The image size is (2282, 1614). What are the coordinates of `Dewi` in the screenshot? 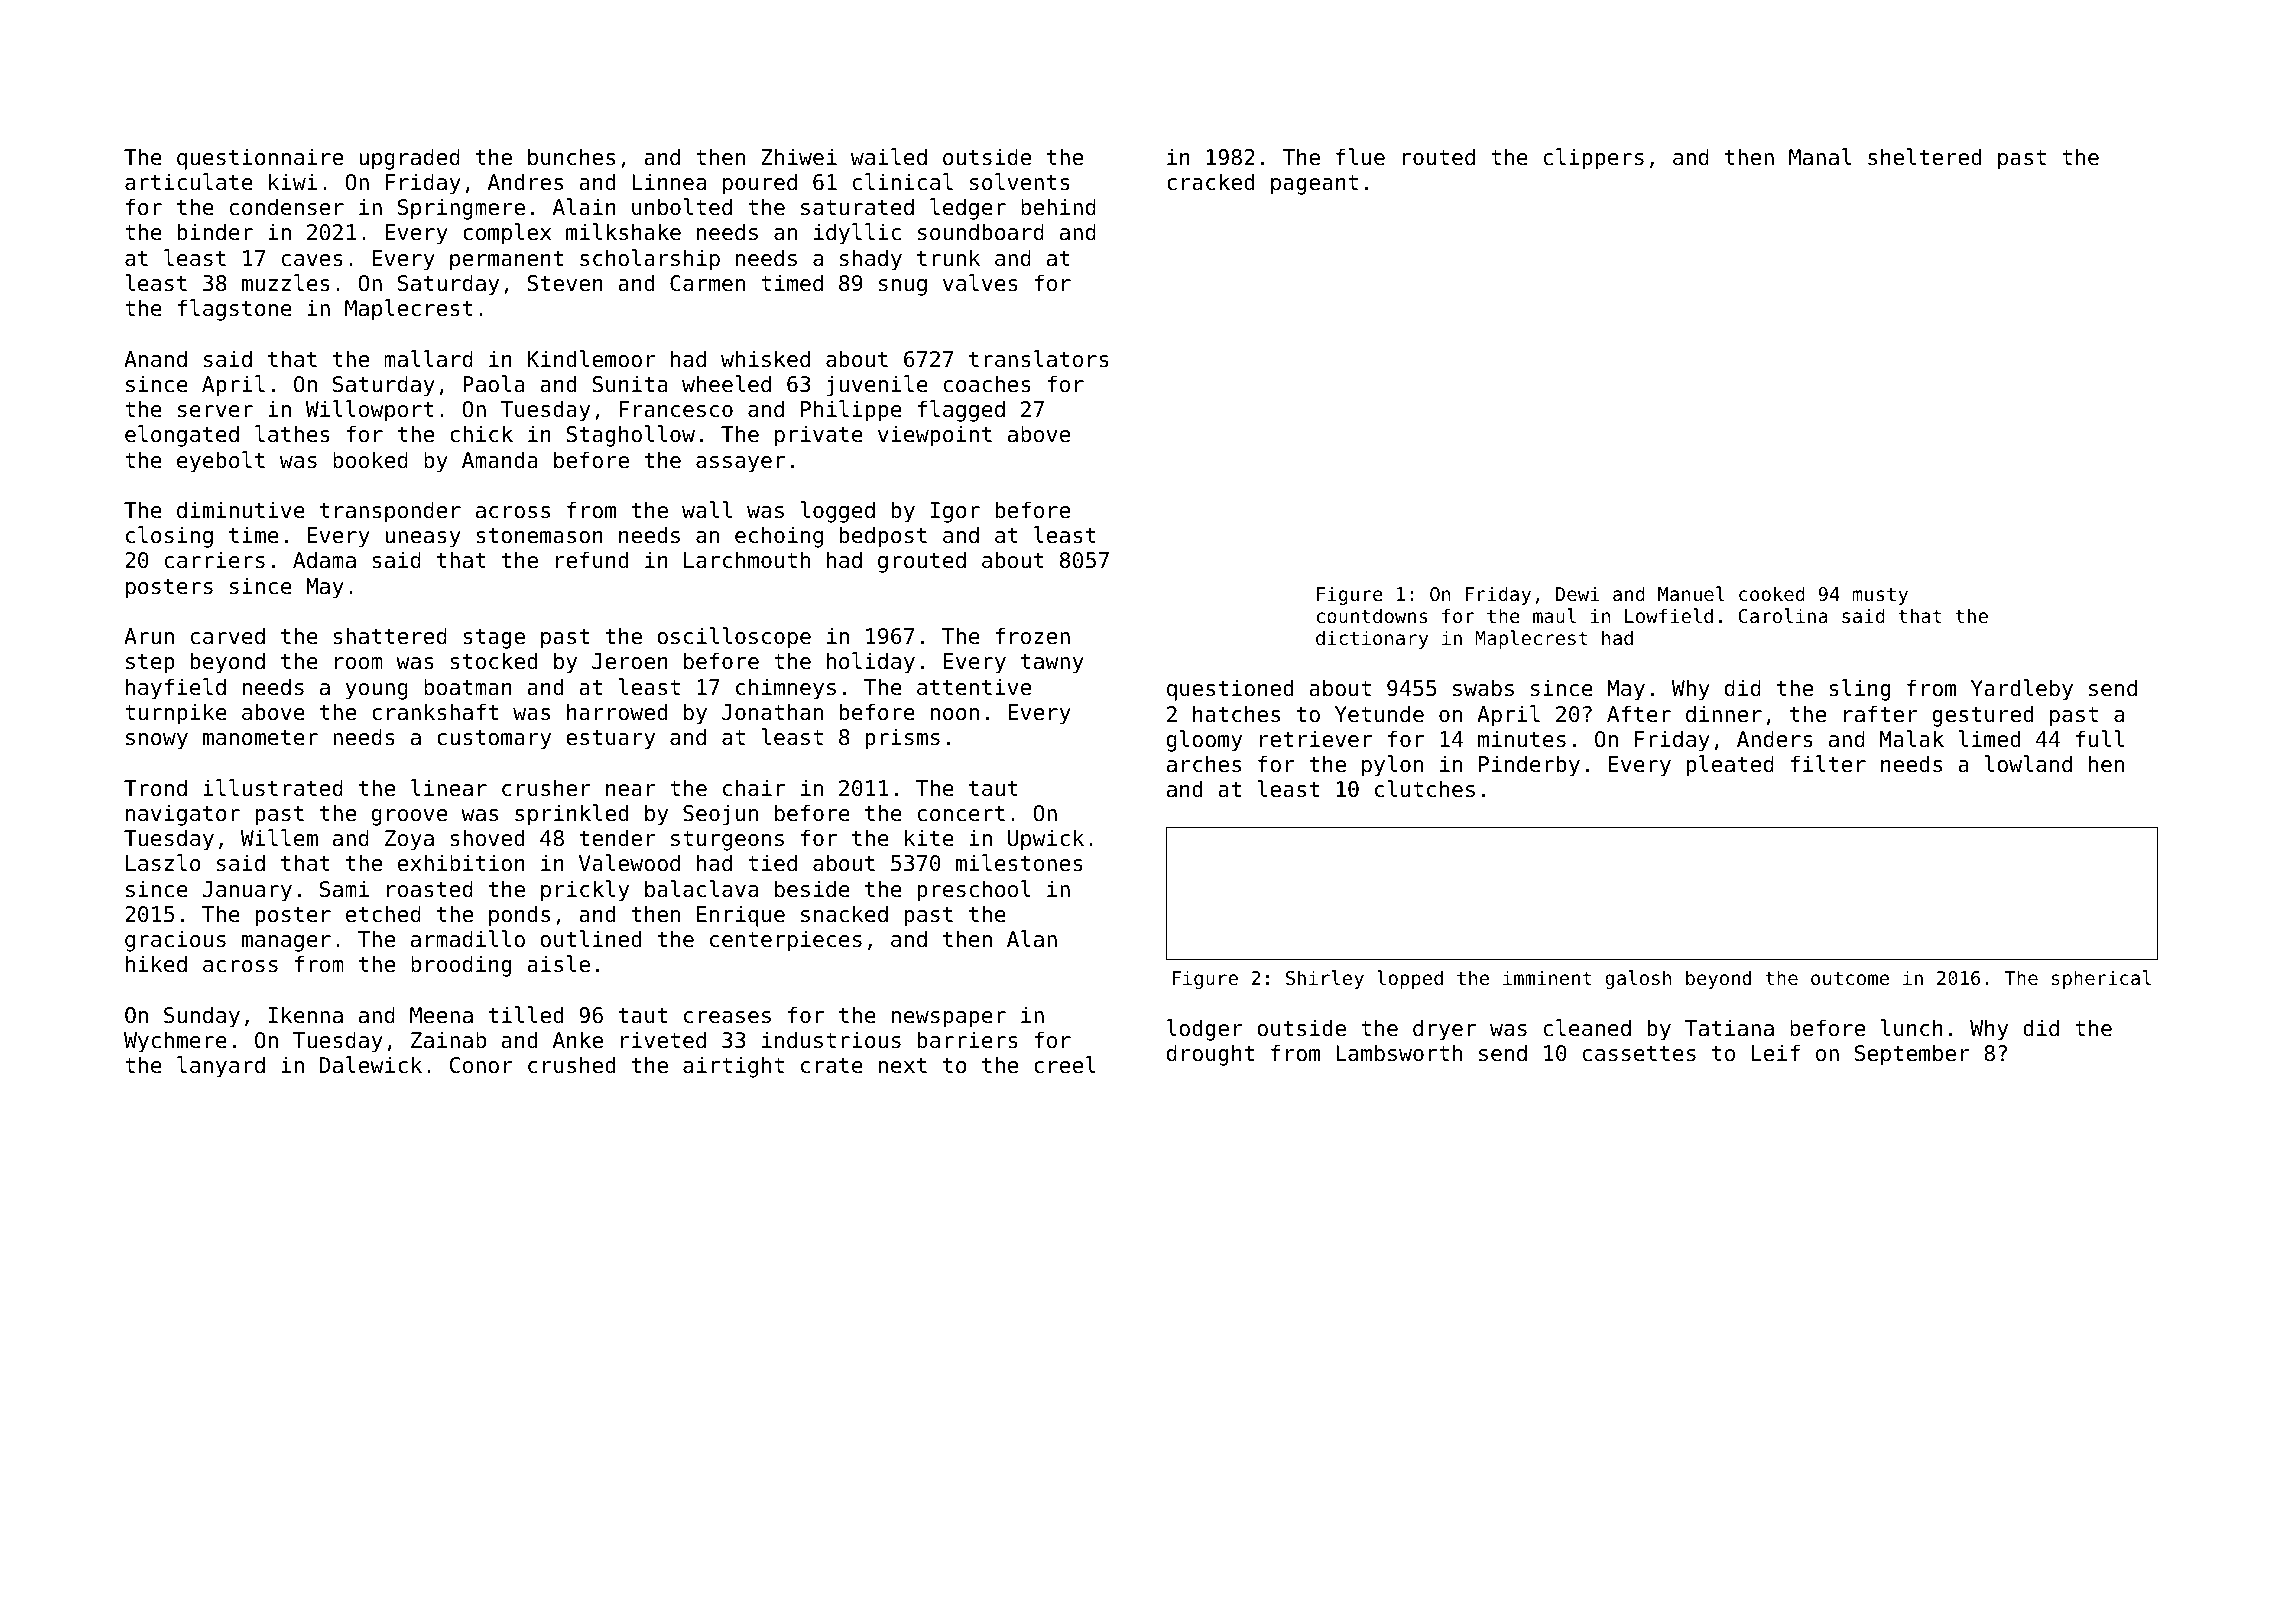 It's located at (1577, 593).
